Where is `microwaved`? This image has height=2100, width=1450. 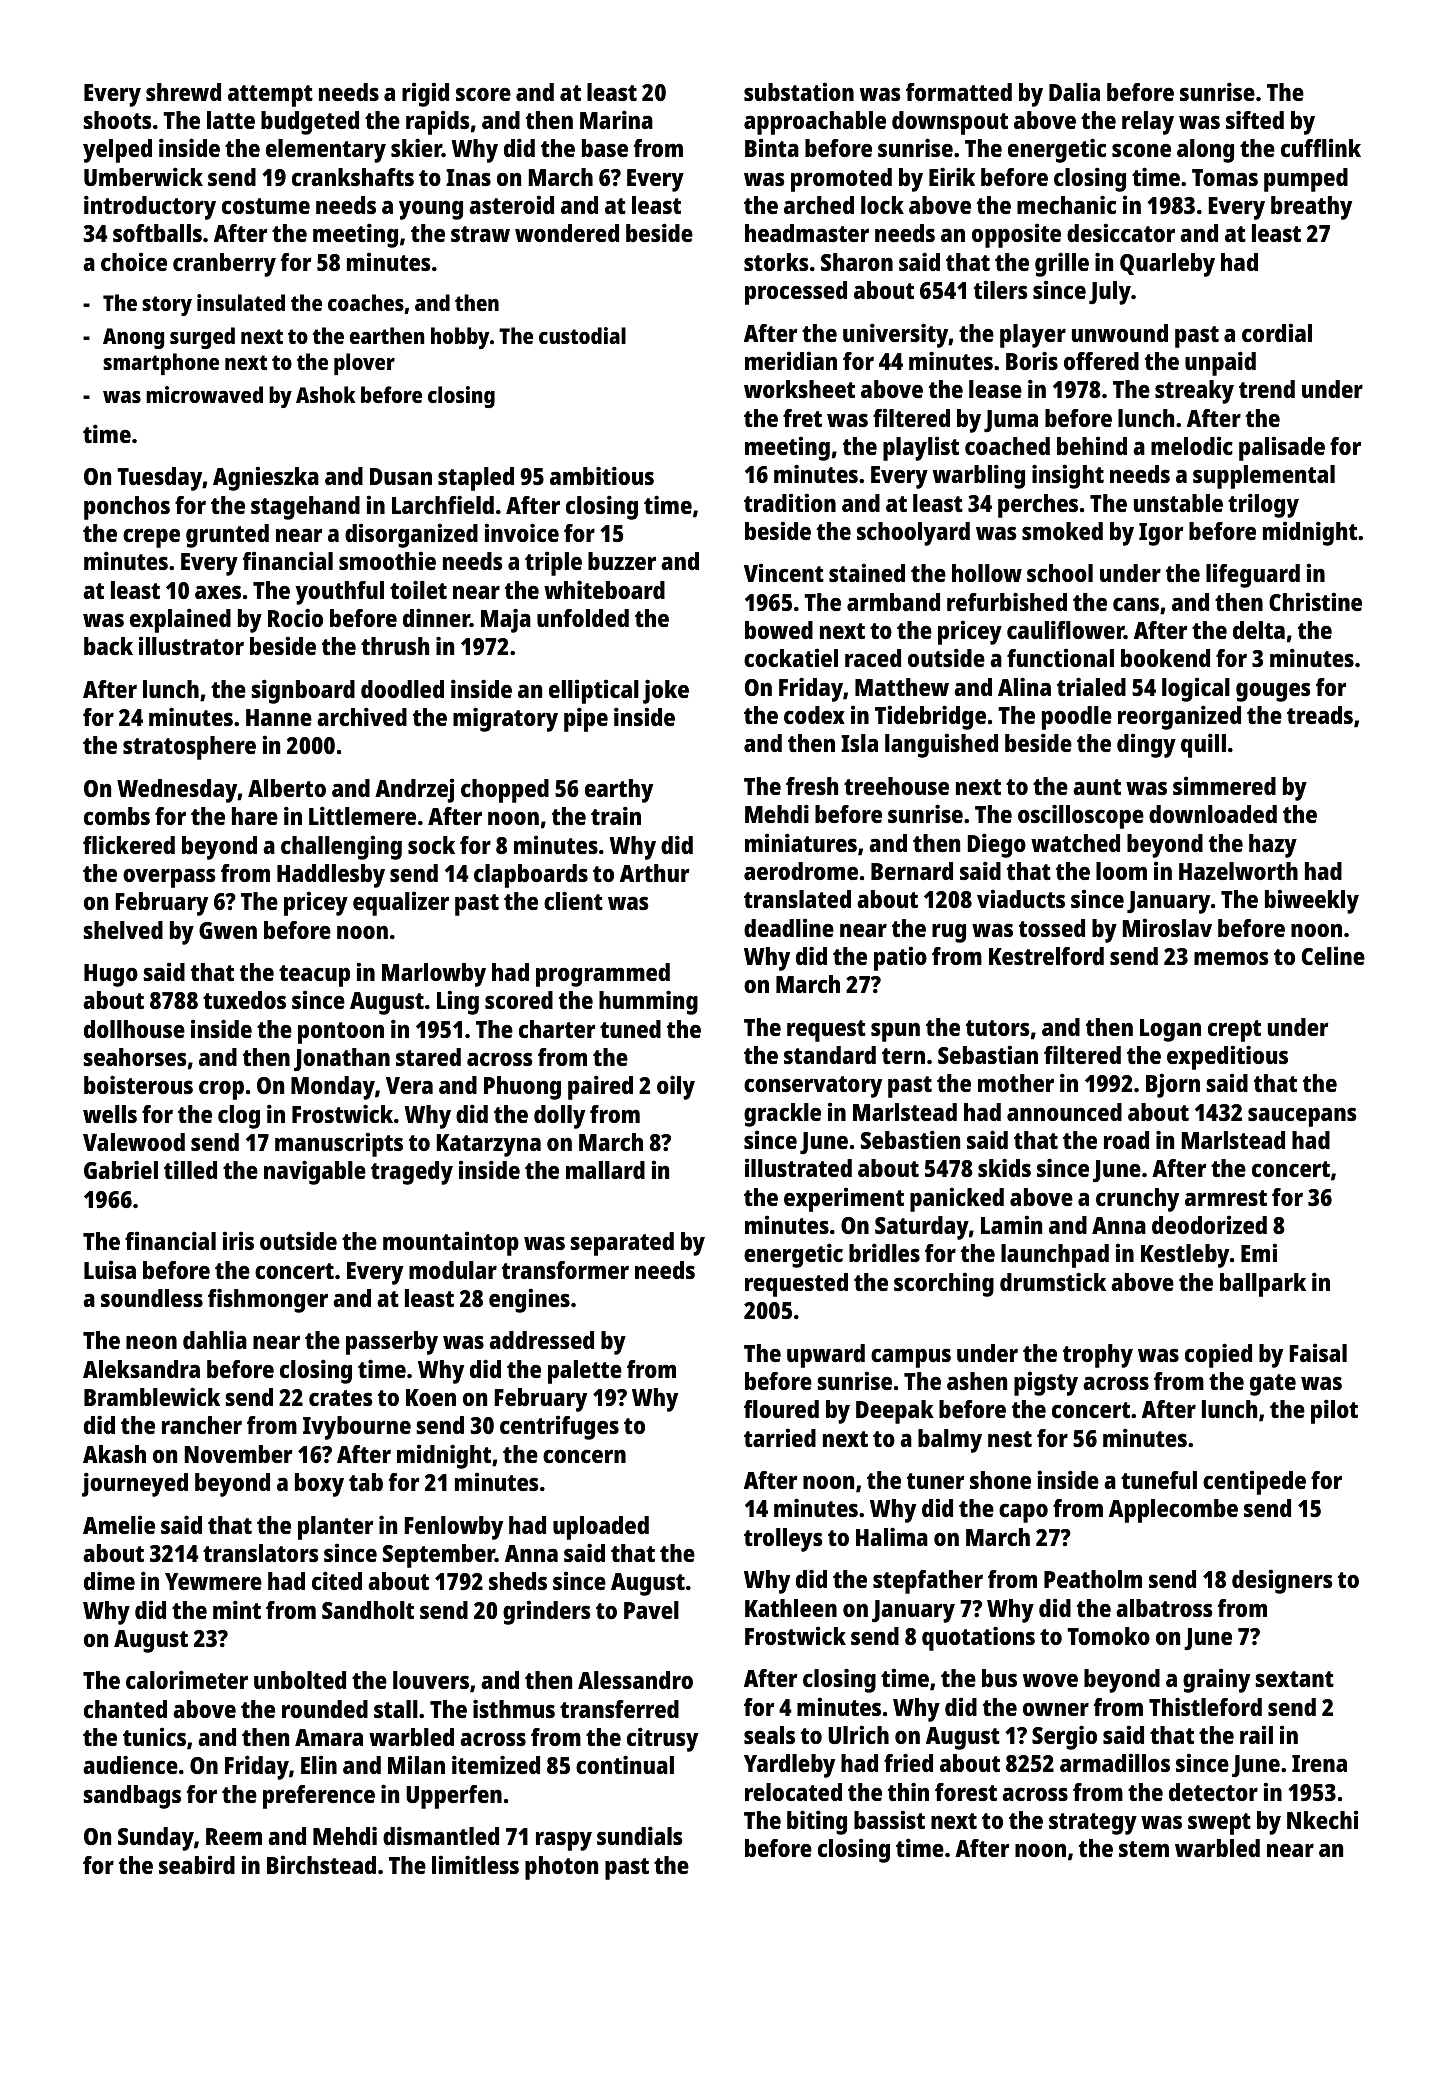 microwaved is located at coordinates (204, 394).
